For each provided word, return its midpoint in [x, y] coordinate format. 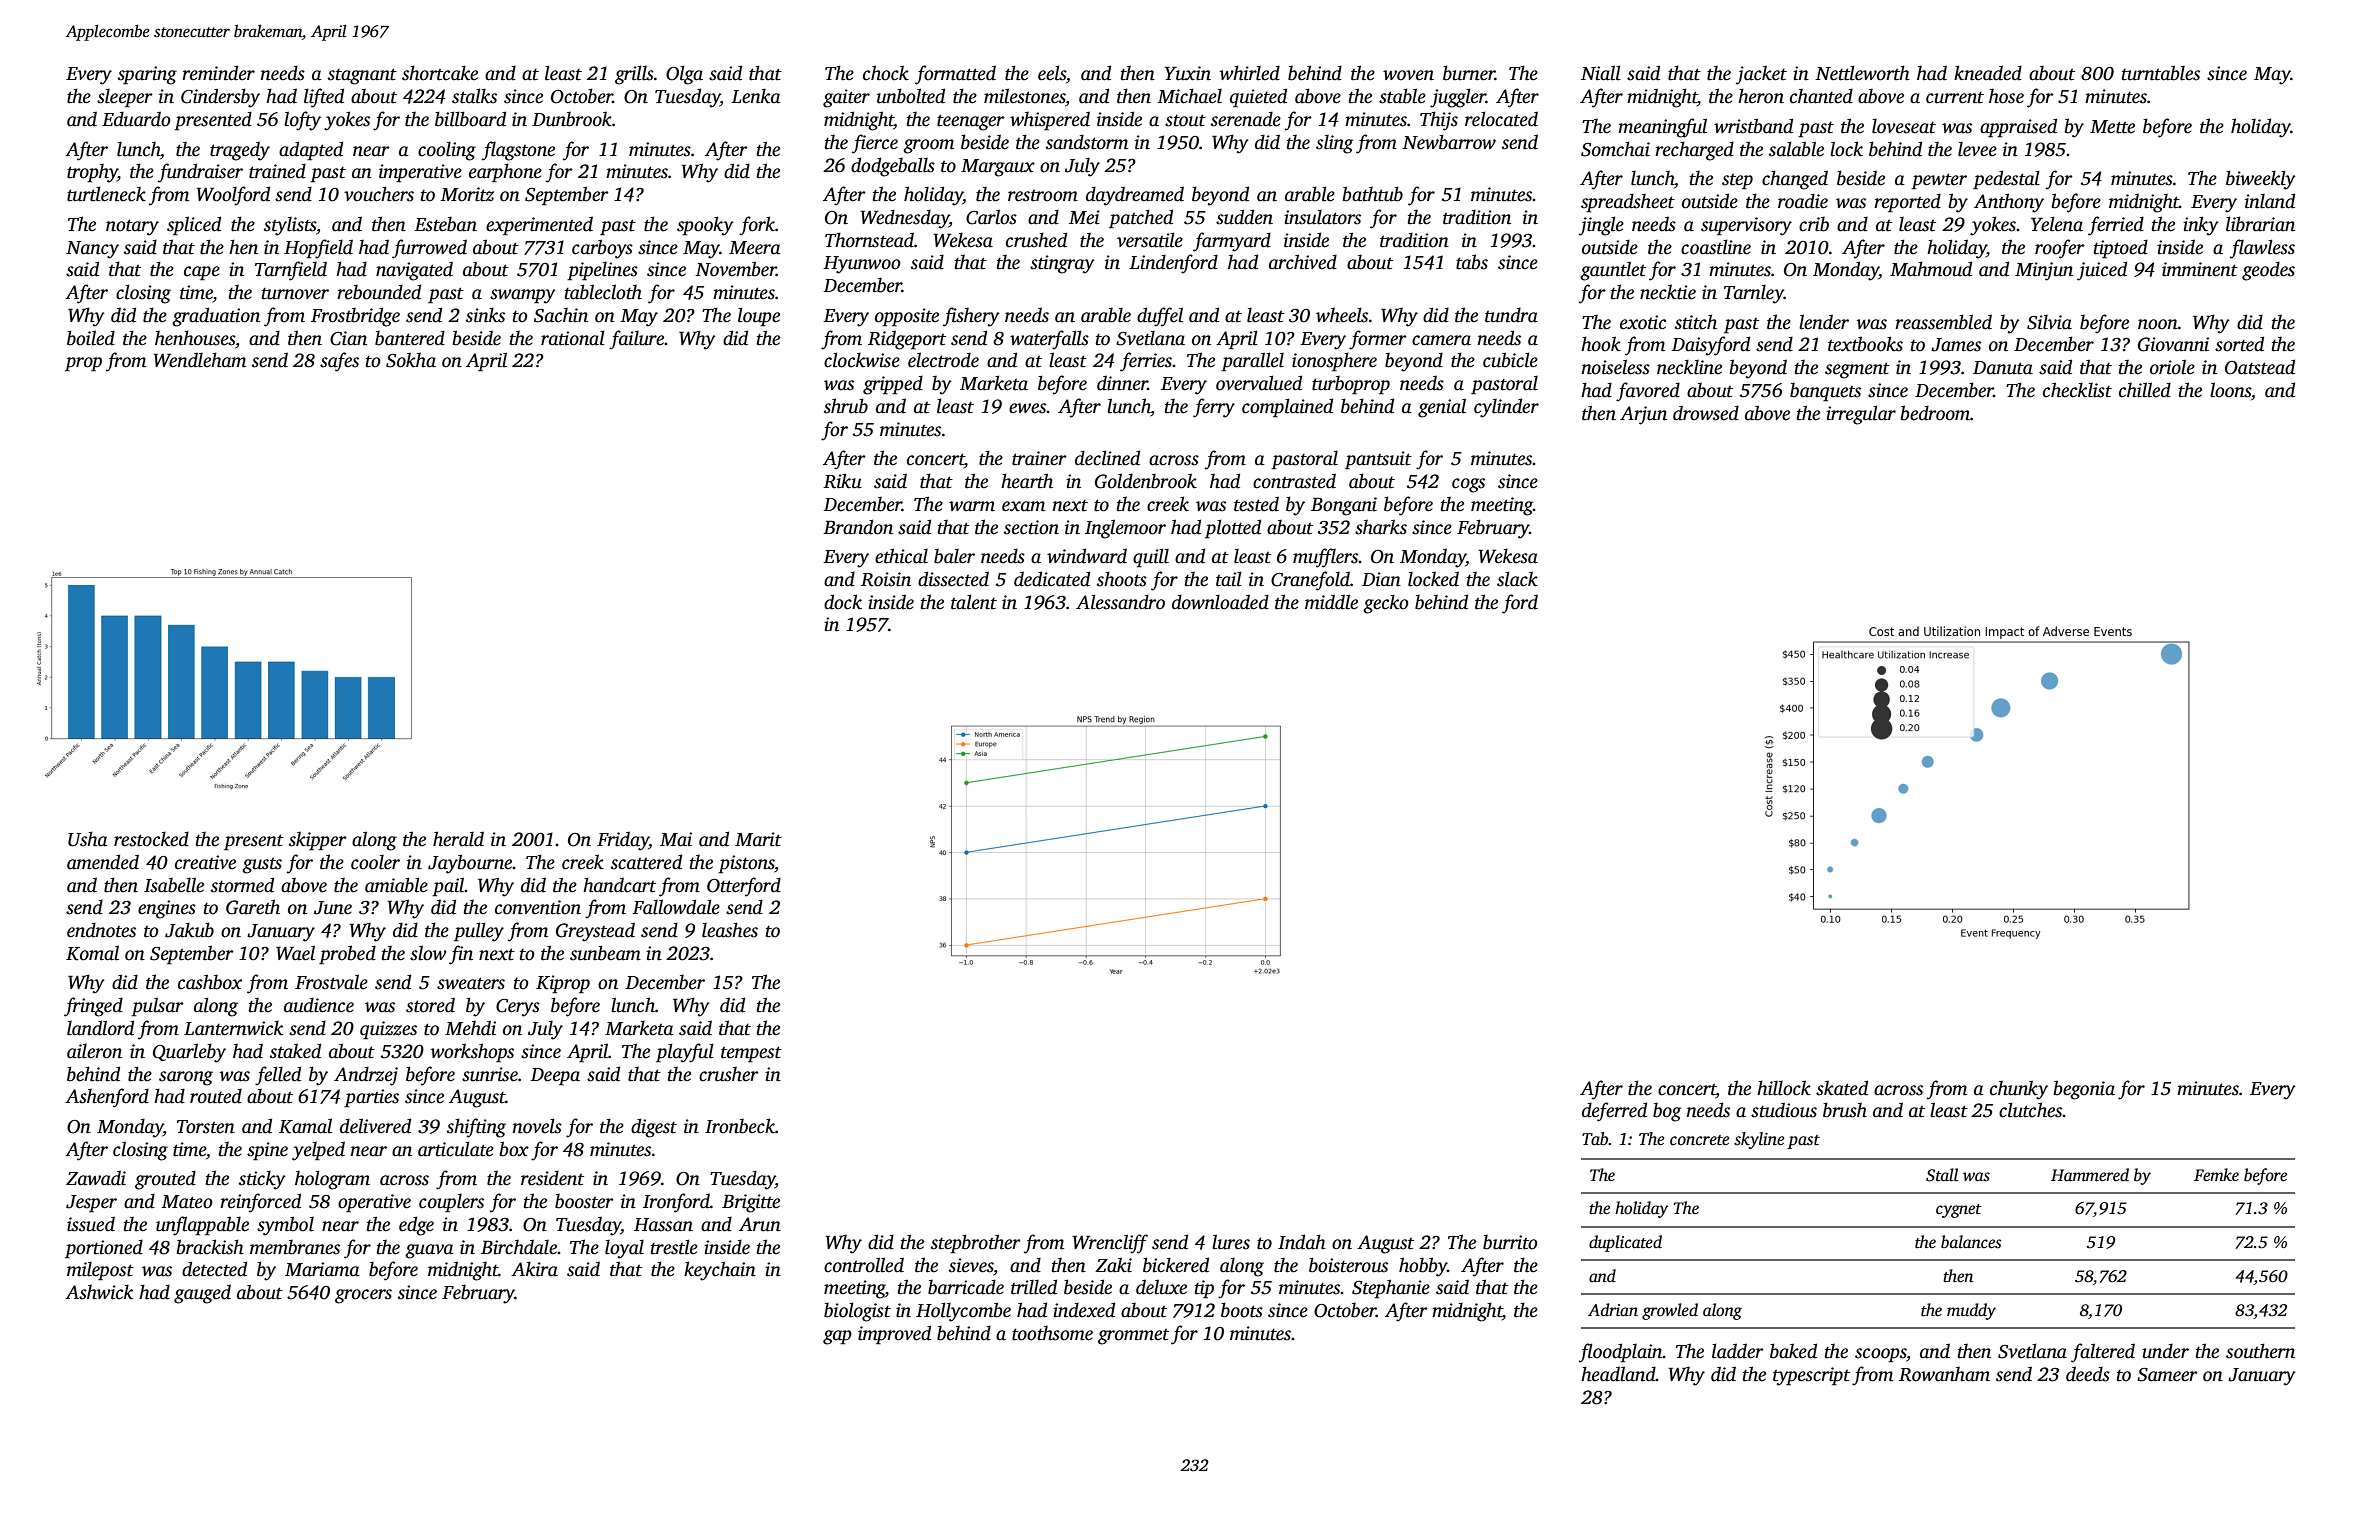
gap [837, 1337]
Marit [758, 839]
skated [1842, 1088]
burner [1469, 73]
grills [634, 75]
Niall [1601, 73]
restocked [151, 839]
